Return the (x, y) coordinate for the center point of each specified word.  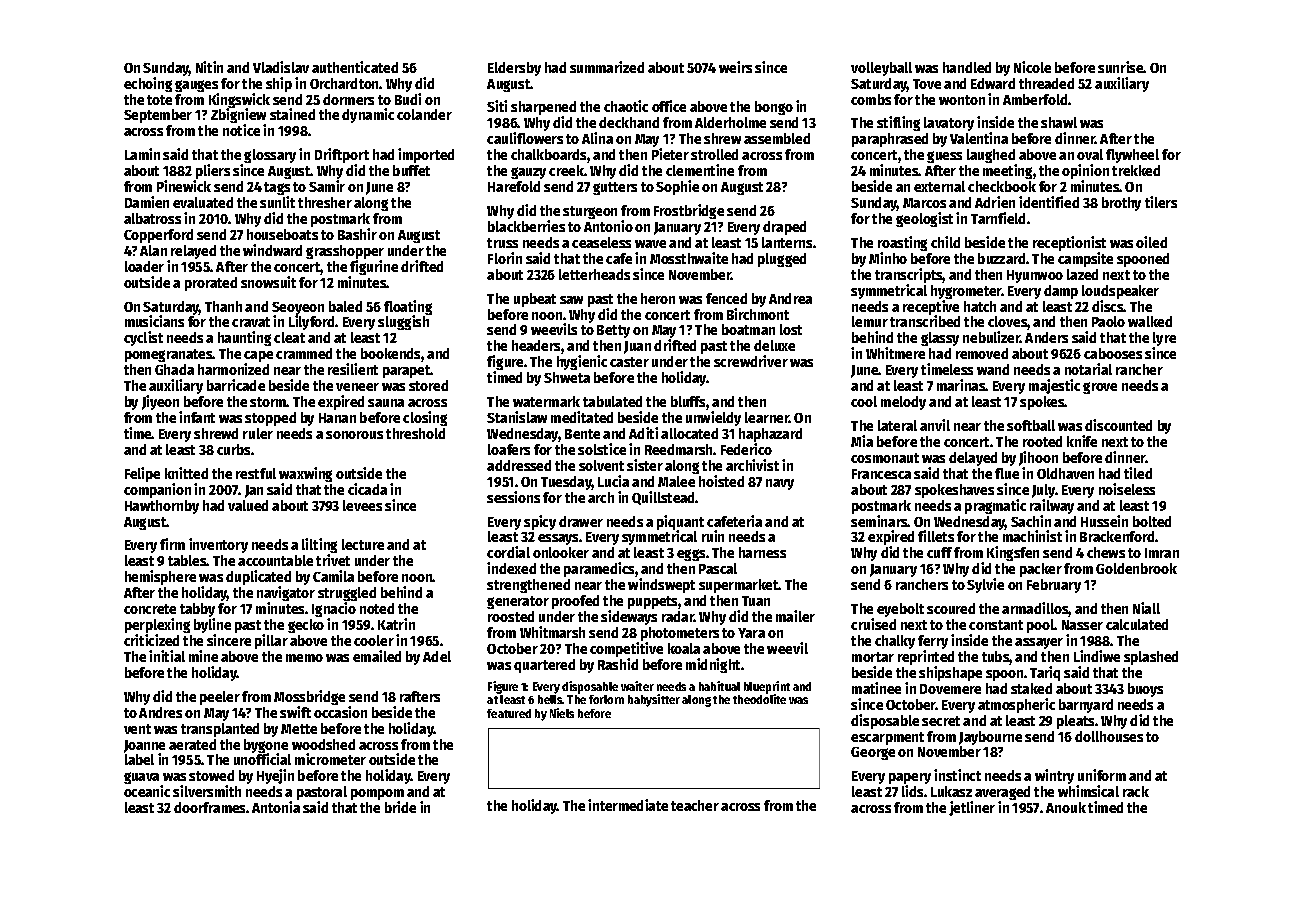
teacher (695, 805)
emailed (377, 656)
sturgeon (590, 212)
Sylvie (985, 585)
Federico (746, 449)
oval (1090, 154)
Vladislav (281, 67)
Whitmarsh (552, 632)
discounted (1118, 425)
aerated (192, 744)
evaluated (203, 202)
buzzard (1001, 258)
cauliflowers (525, 138)
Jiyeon (160, 402)
